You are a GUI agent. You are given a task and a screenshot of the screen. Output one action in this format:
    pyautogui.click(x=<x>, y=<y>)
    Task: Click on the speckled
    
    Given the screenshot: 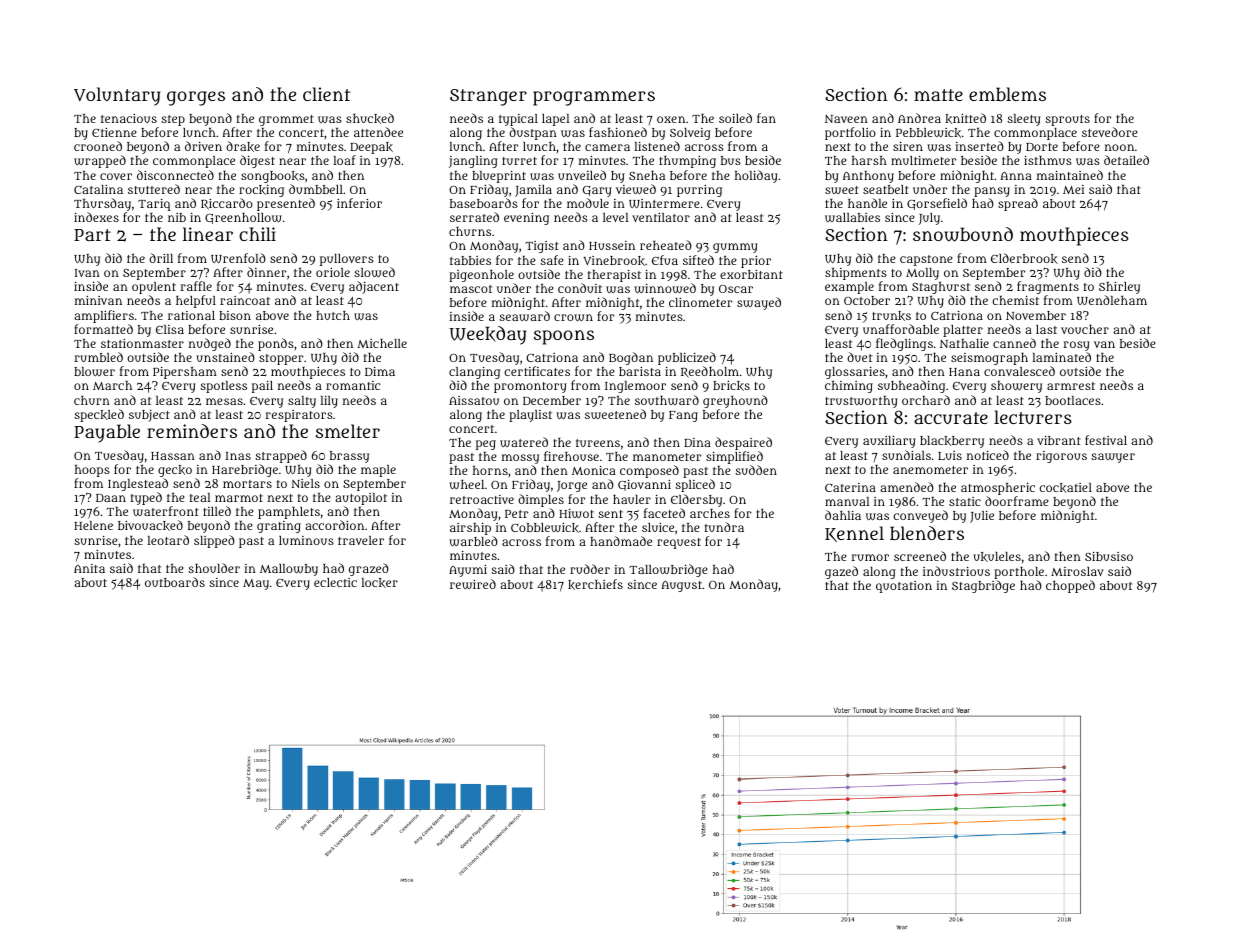 What is the action you would take?
    pyautogui.click(x=99, y=415)
